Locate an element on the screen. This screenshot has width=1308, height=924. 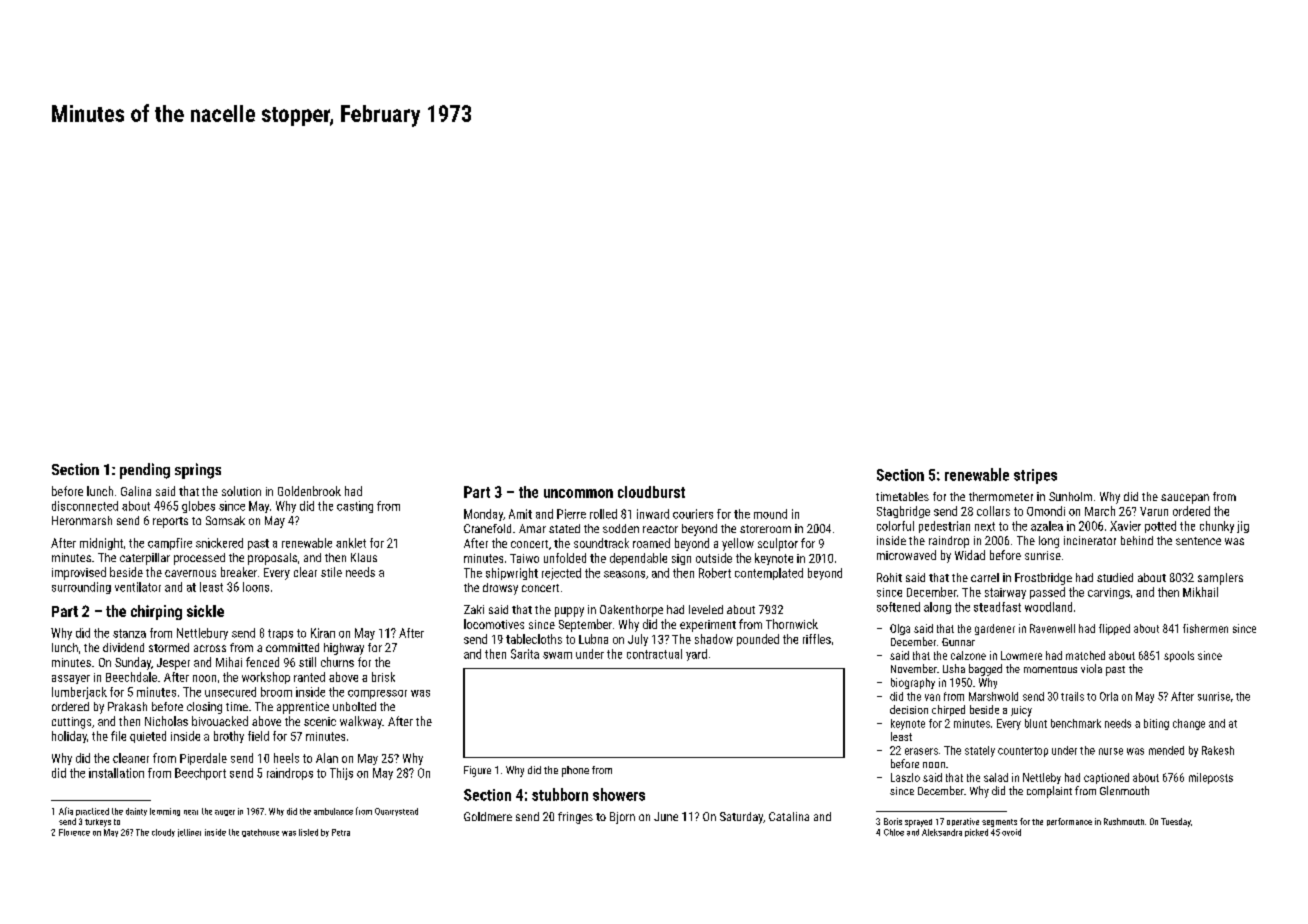
stripes is located at coordinates (1035, 476).
